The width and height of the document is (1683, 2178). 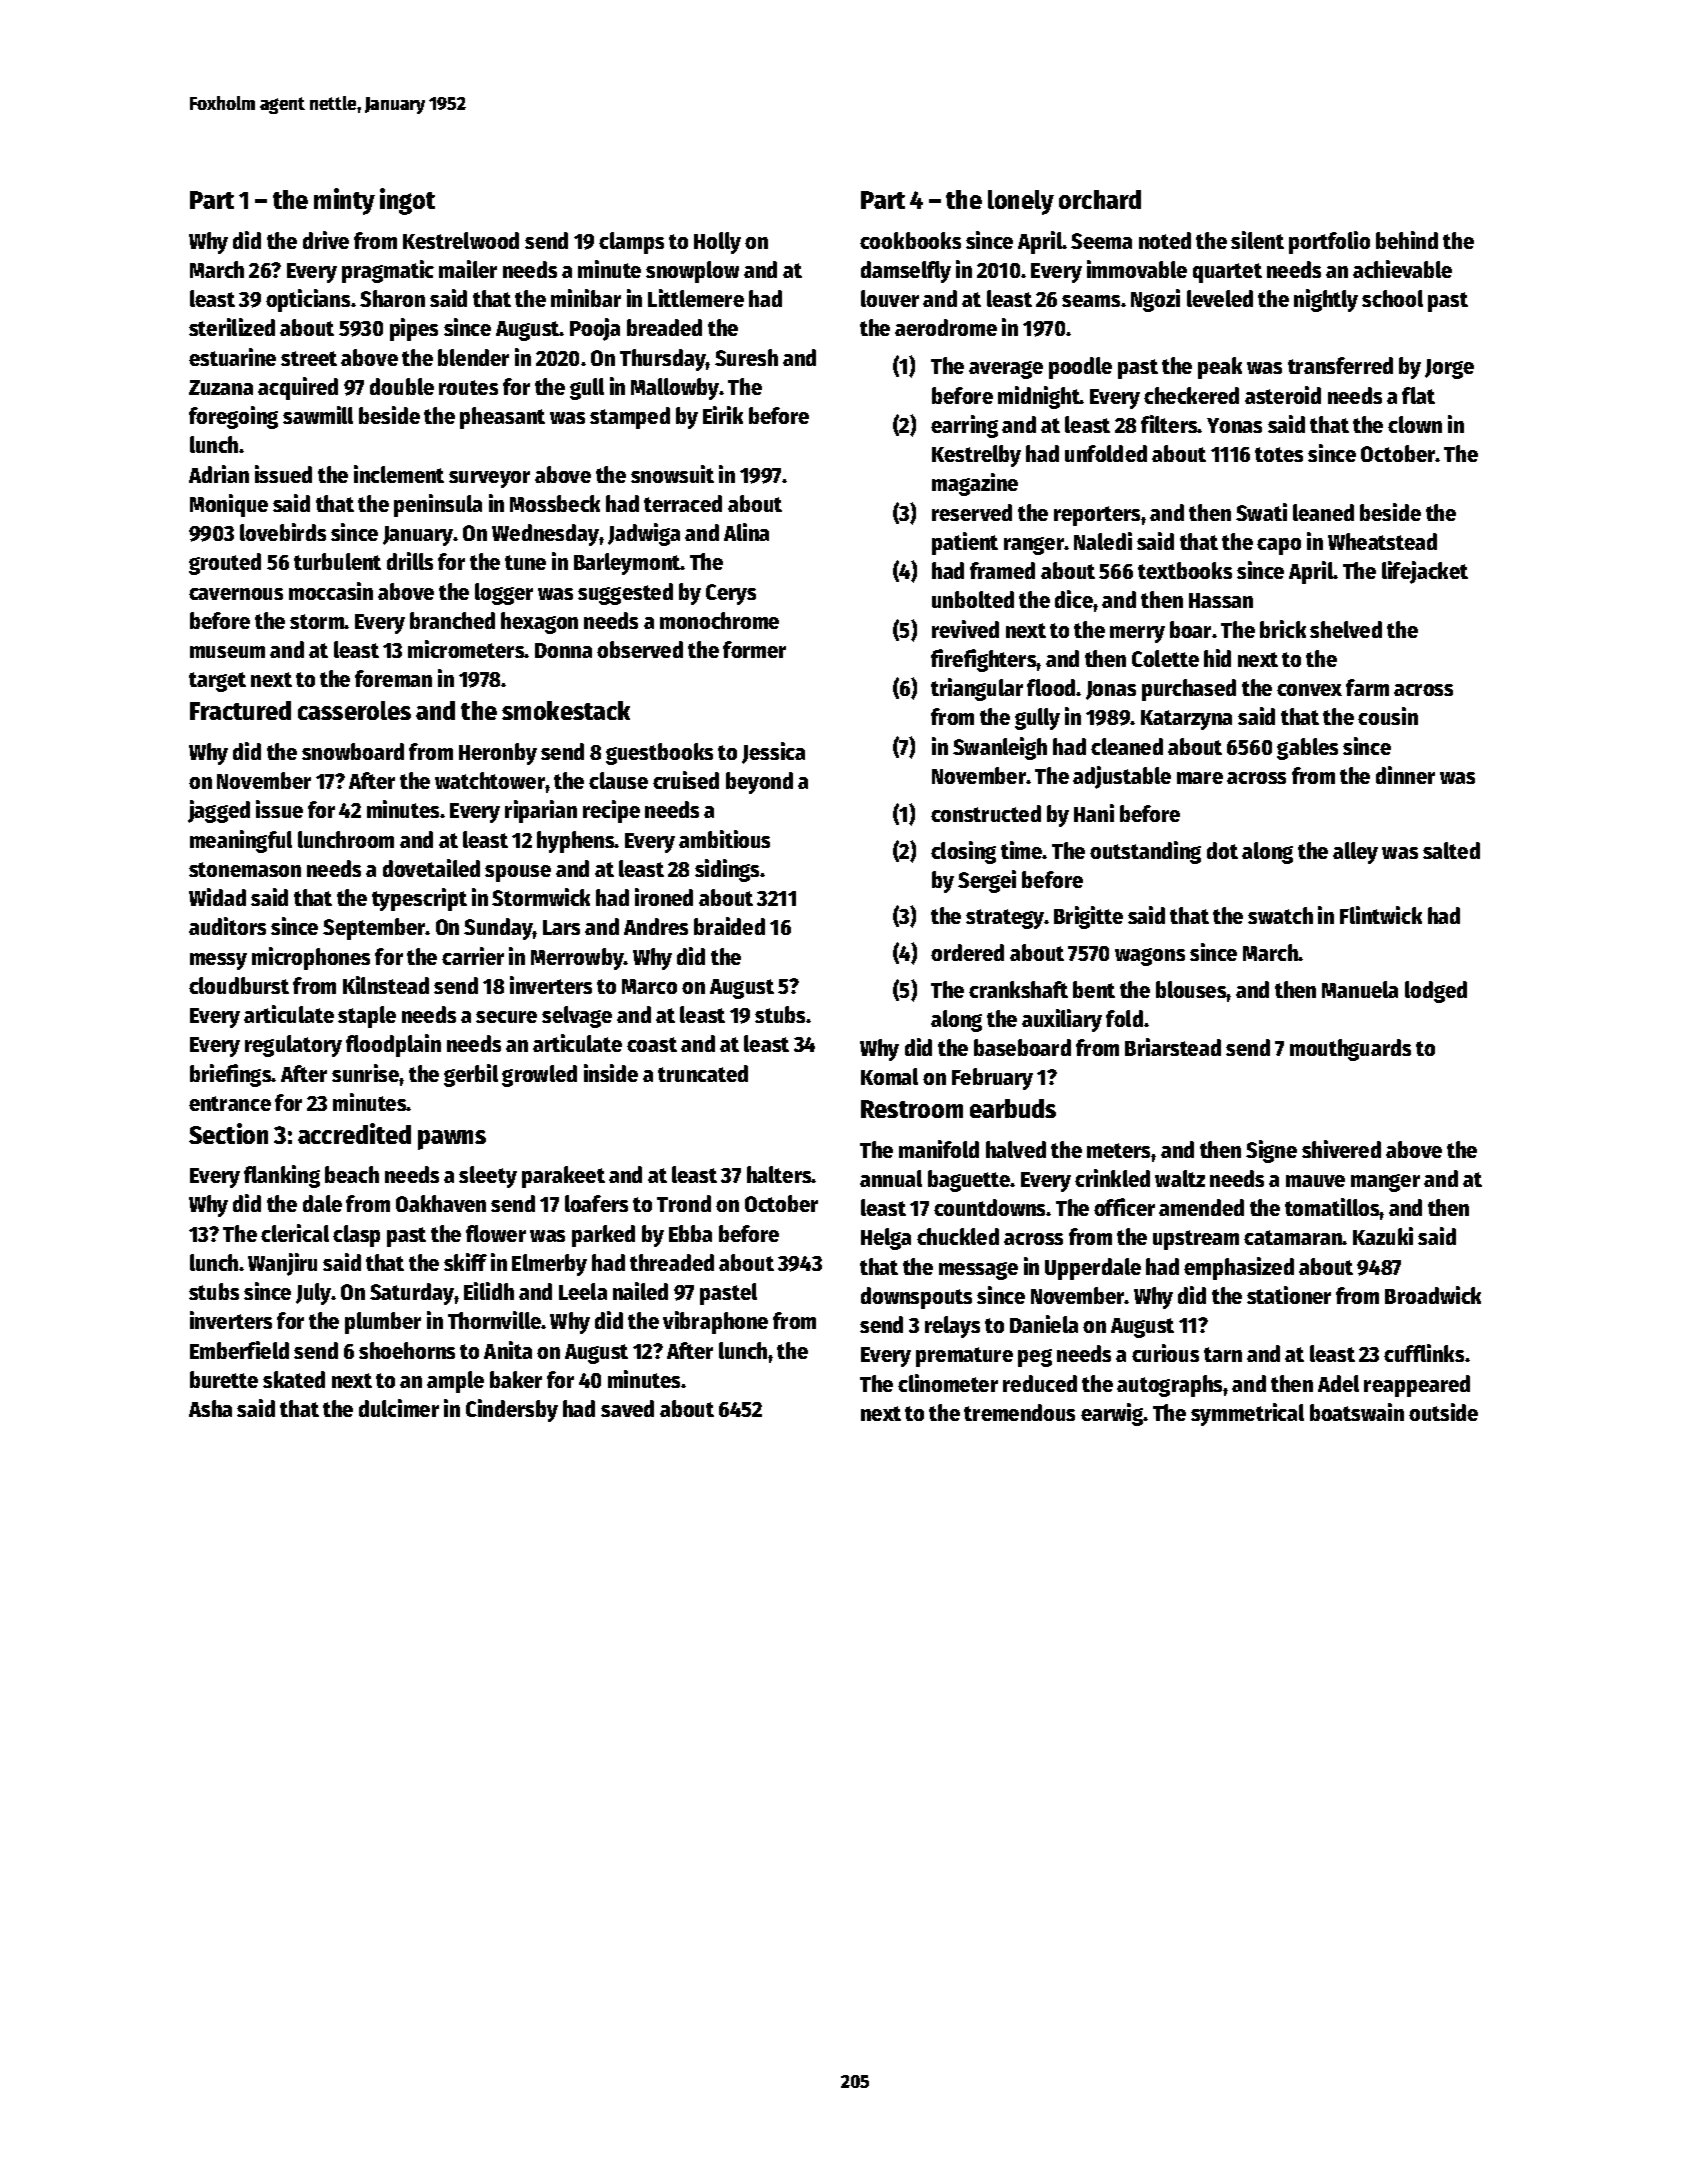 What do you see at coordinates (455, 1382) in the document?
I see `ample` at bounding box center [455, 1382].
